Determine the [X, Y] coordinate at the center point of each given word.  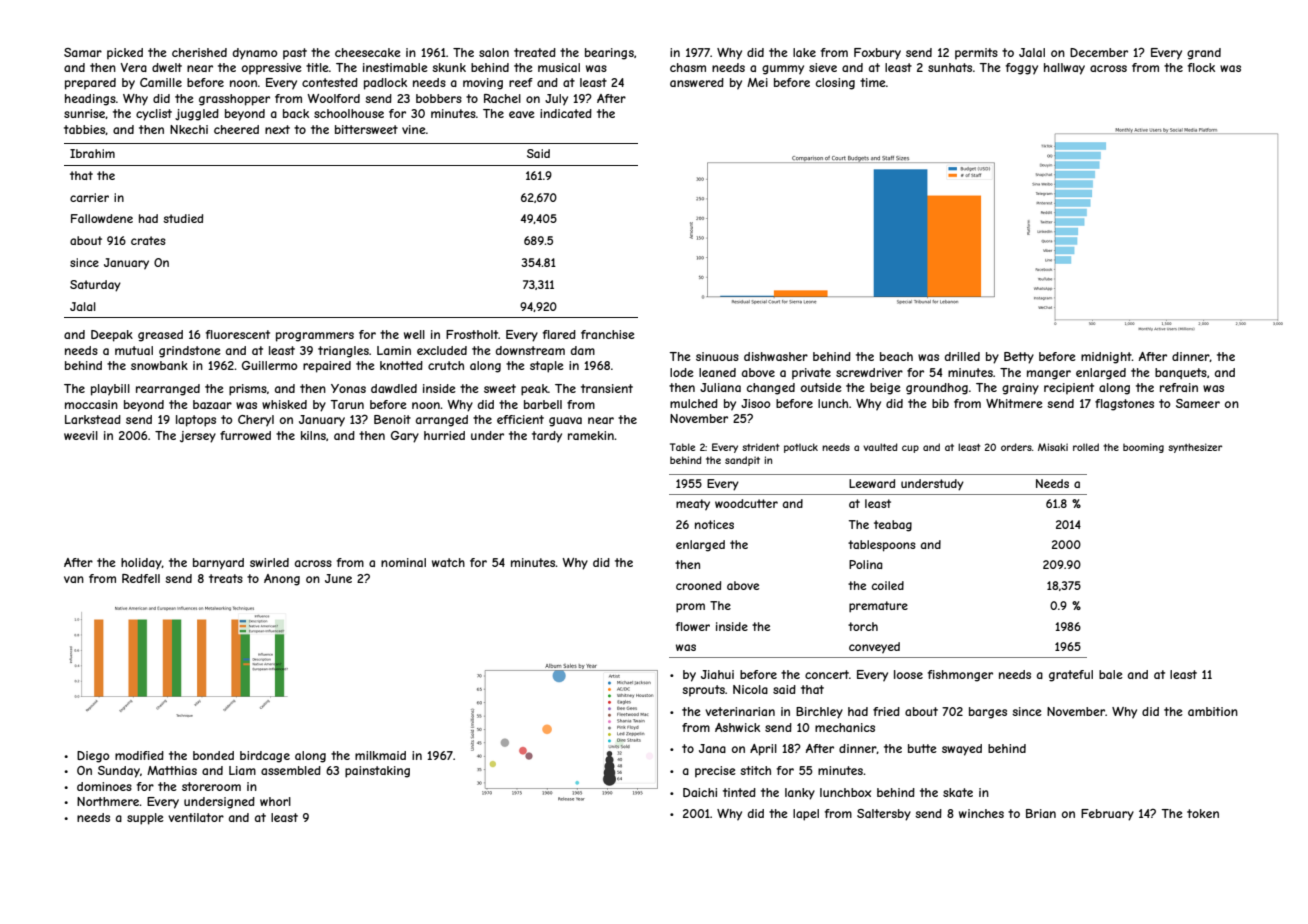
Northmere [108, 801]
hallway [1064, 69]
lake [804, 52]
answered [697, 82]
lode [682, 372]
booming [1143, 448]
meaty [693, 505]
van [74, 579]
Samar [83, 52]
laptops [196, 421]
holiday [141, 564]
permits [976, 54]
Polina [866, 564]
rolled [1086, 447]
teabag [893, 526]
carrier [89, 197]
